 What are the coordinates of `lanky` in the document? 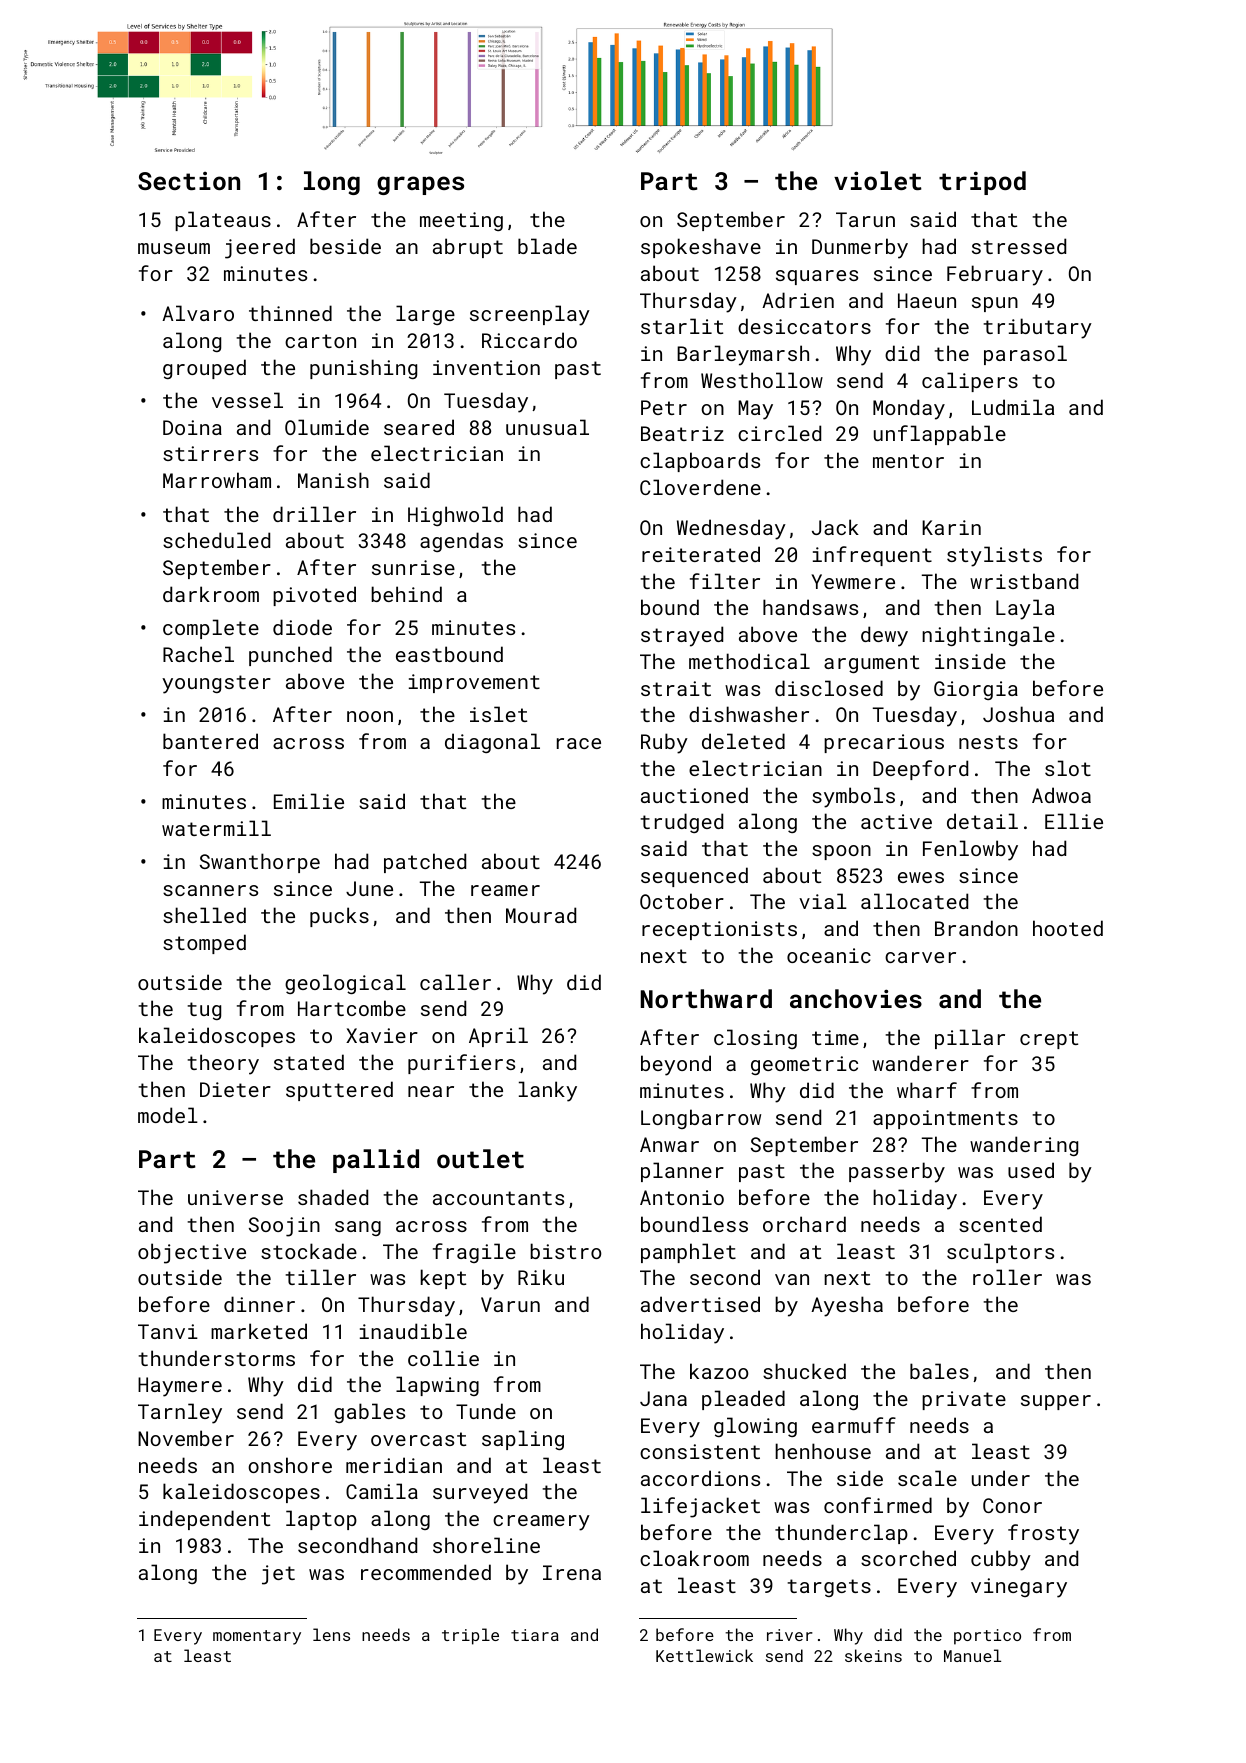 It's located at (548, 1091).
